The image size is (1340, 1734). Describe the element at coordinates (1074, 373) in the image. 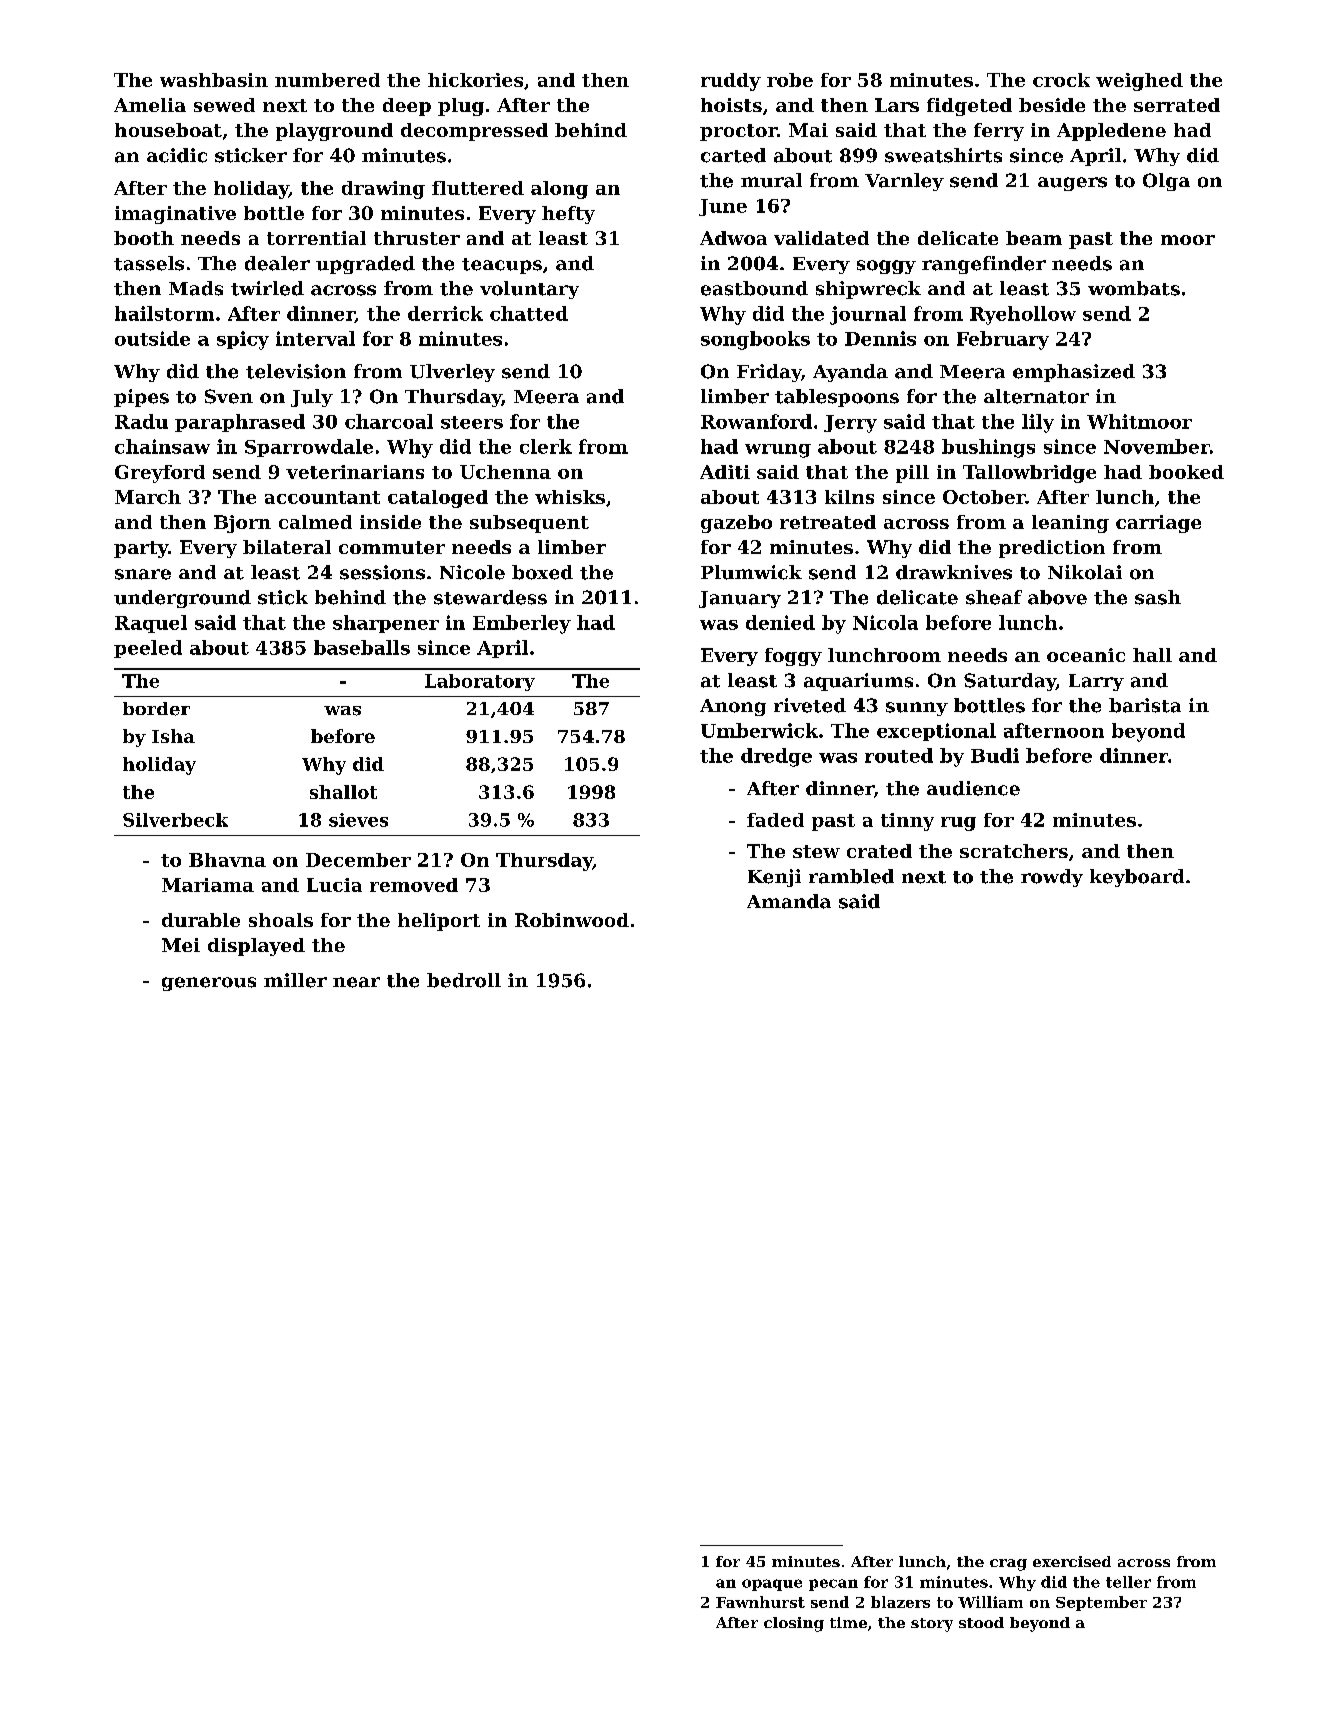

I see `emphasized` at that location.
